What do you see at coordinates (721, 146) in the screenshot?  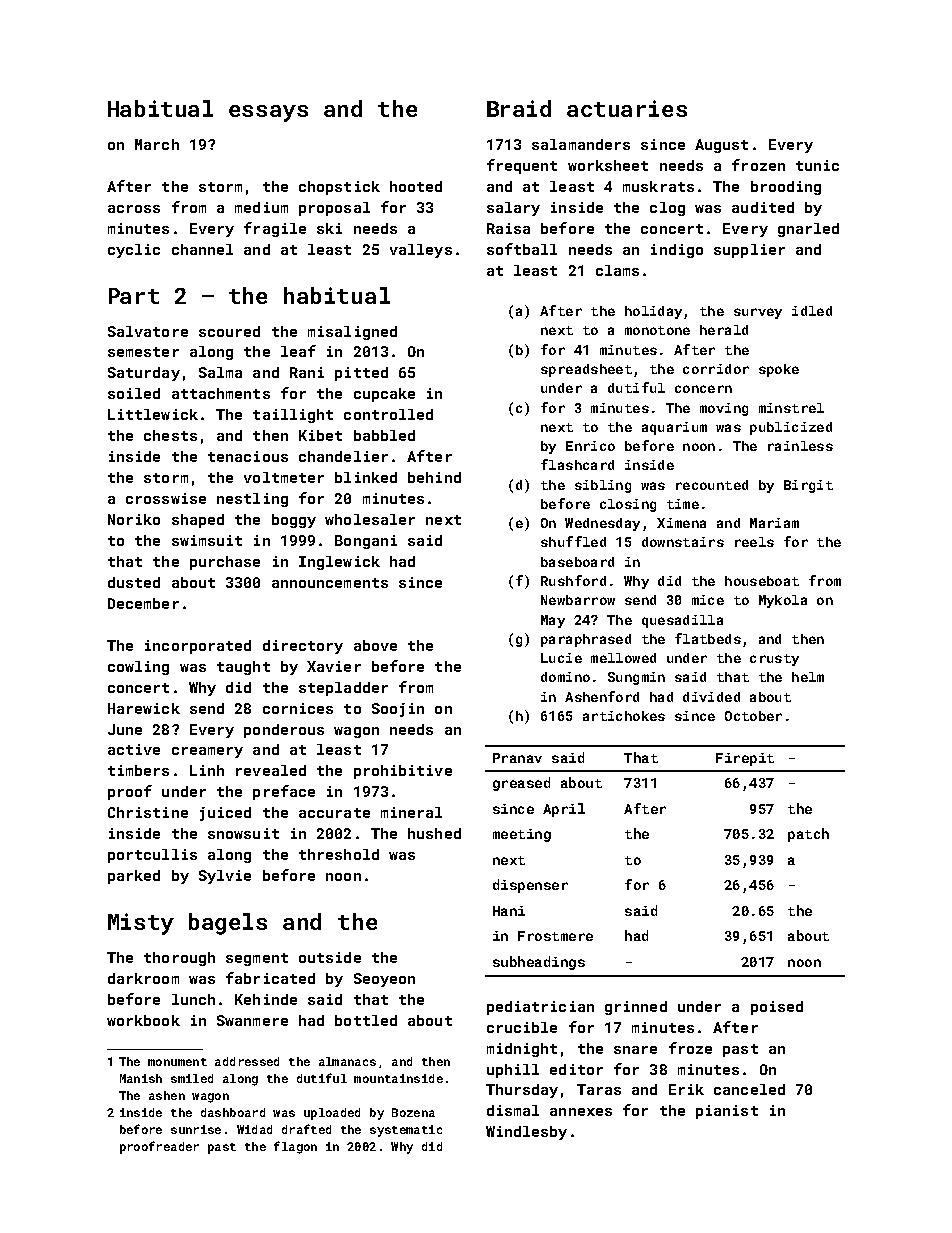 I see `August` at bounding box center [721, 146].
